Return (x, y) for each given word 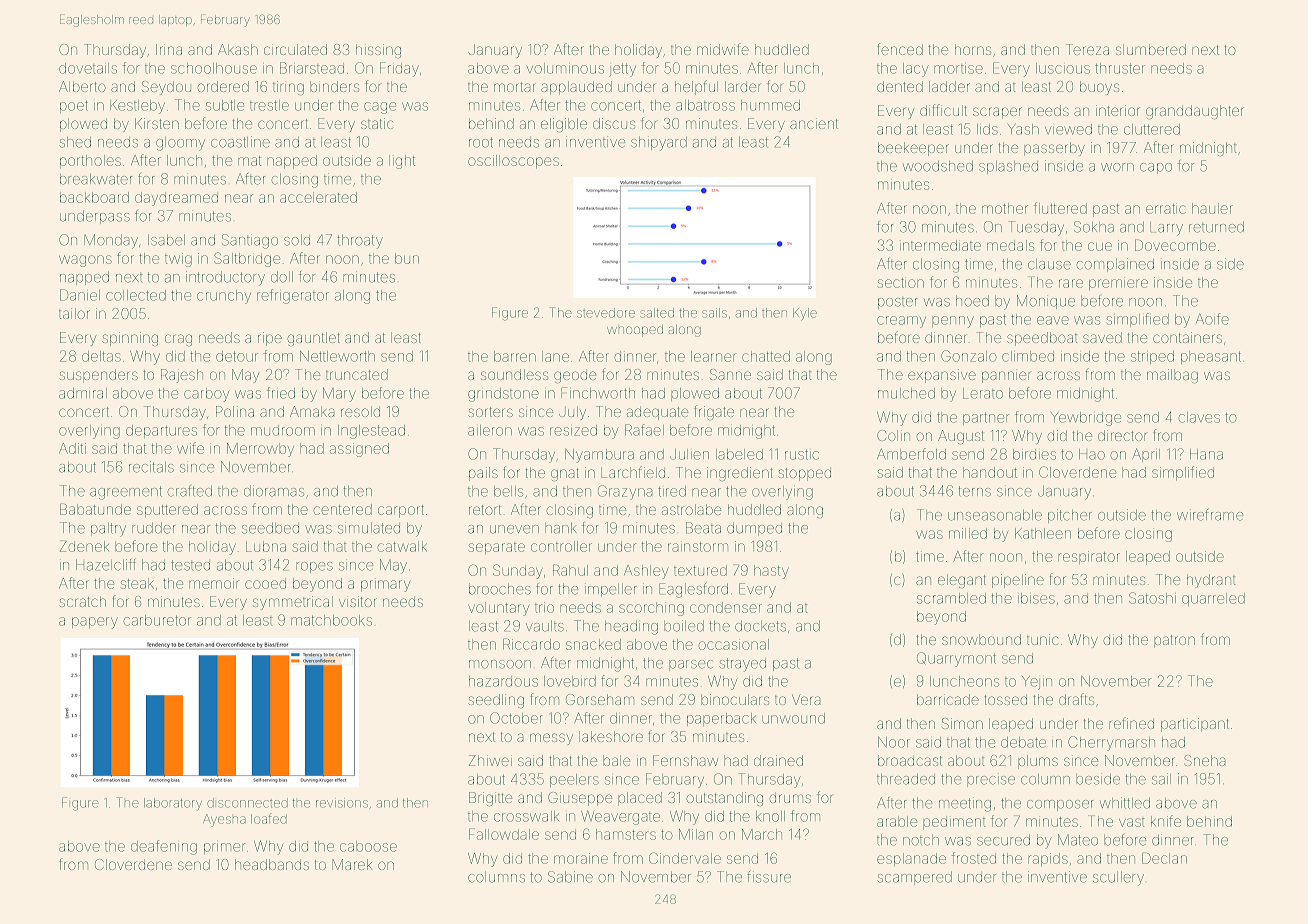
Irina (169, 49)
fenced (900, 49)
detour (237, 356)
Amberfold (911, 454)
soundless (514, 374)
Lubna (266, 546)
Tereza (1087, 49)
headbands (272, 864)
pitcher (1070, 516)
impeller (611, 590)
